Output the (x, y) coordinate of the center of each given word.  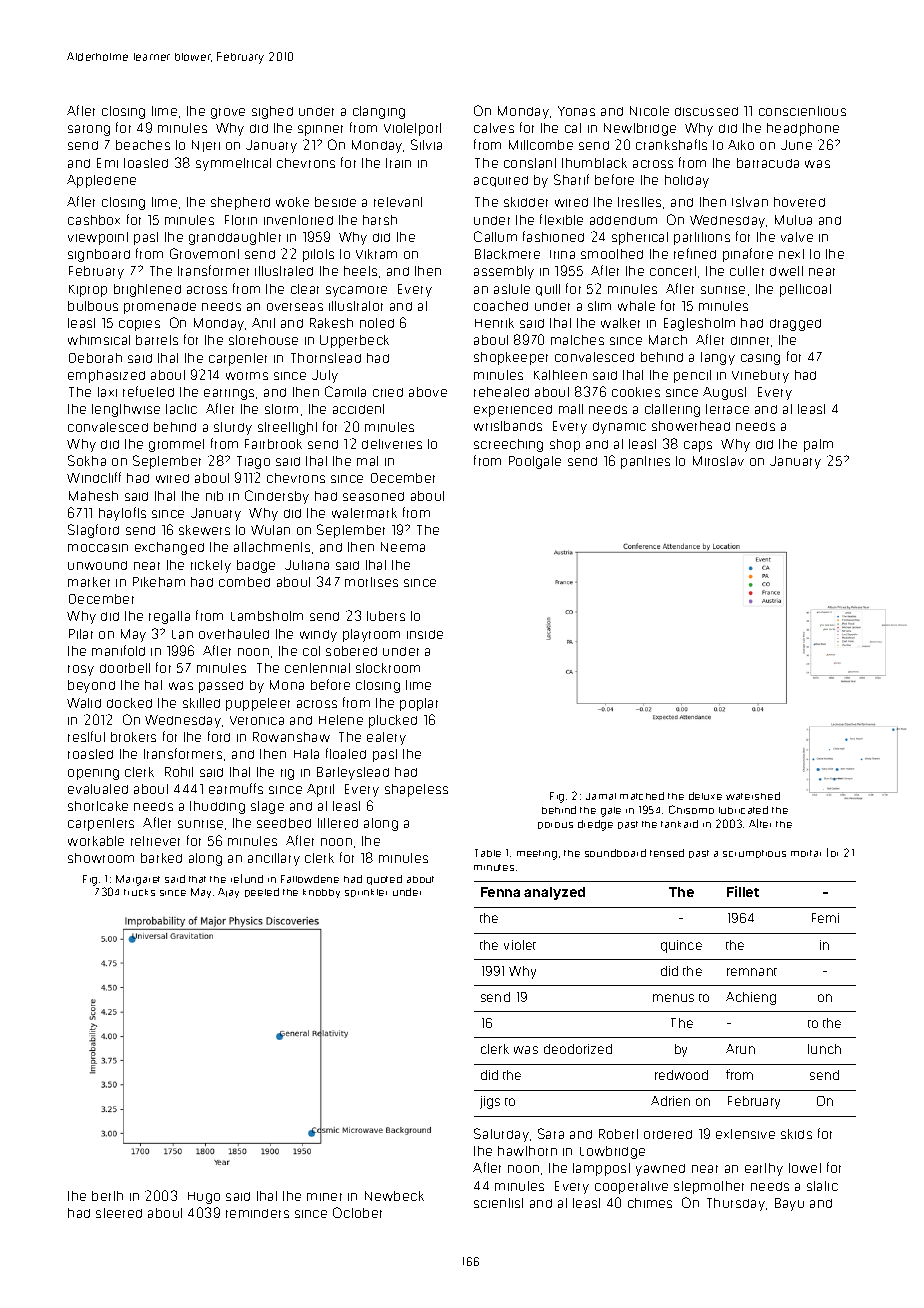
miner (324, 1197)
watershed (753, 796)
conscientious (802, 111)
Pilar (81, 634)
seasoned (373, 496)
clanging (379, 112)
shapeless (416, 790)
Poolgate (535, 462)
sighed (272, 112)
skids (796, 1134)
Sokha (87, 460)
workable (96, 841)
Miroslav (718, 461)
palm (818, 445)
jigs (490, 1102)
